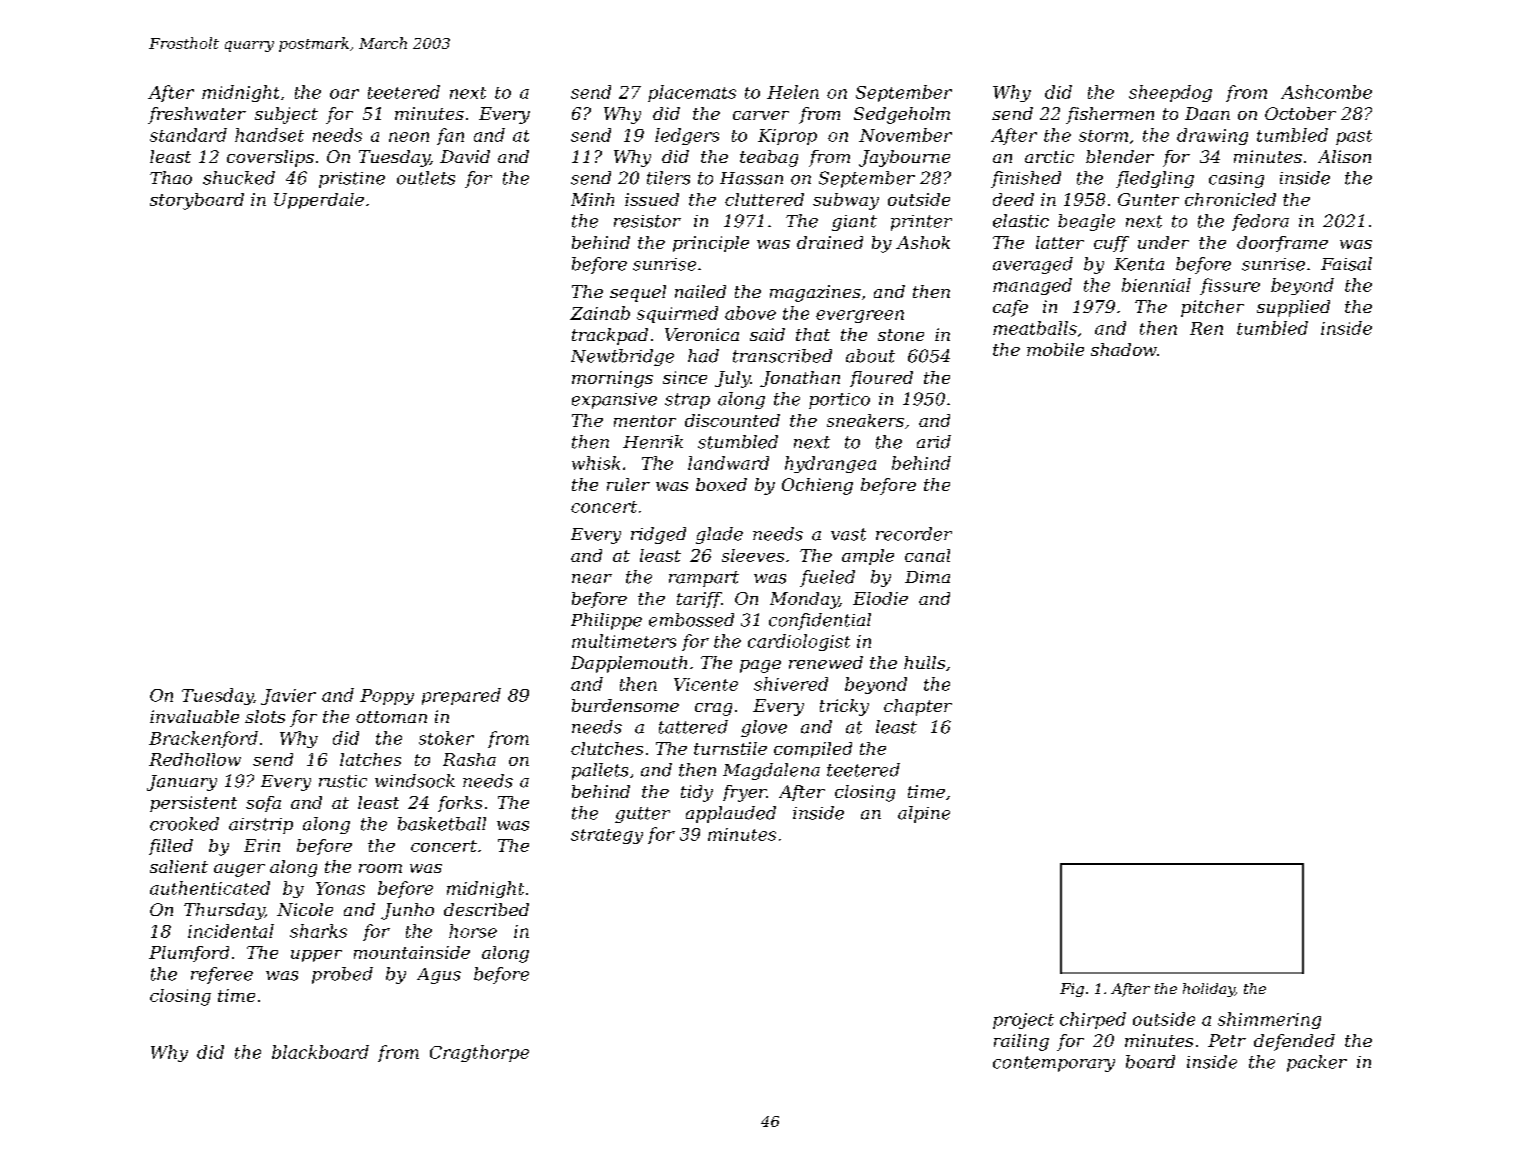 Image resolution: width=1522 pixels, height=1176 pixels. I want to click on boxed, so click(721, 484).
